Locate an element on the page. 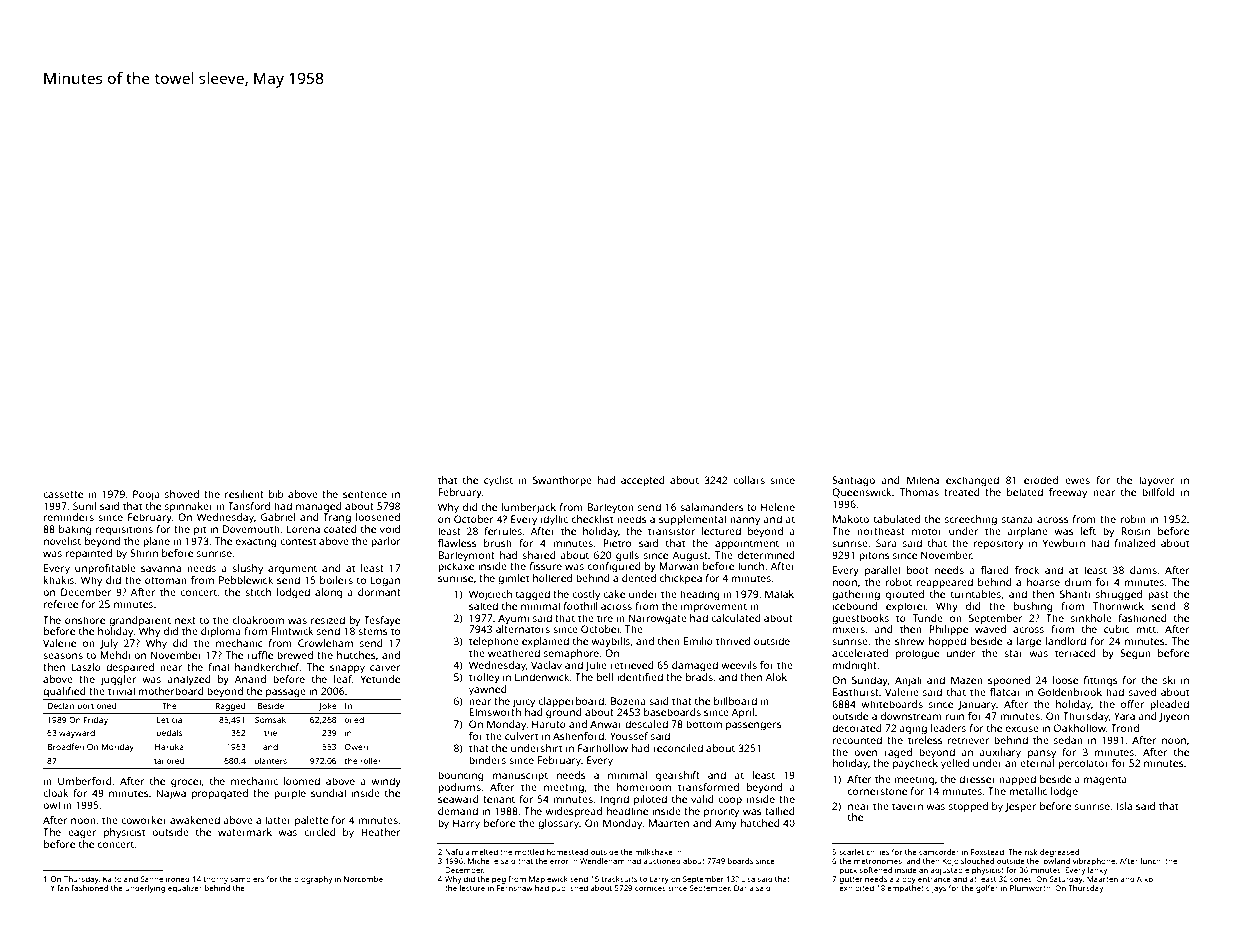  shrew is located at coordinates (909, 641).
